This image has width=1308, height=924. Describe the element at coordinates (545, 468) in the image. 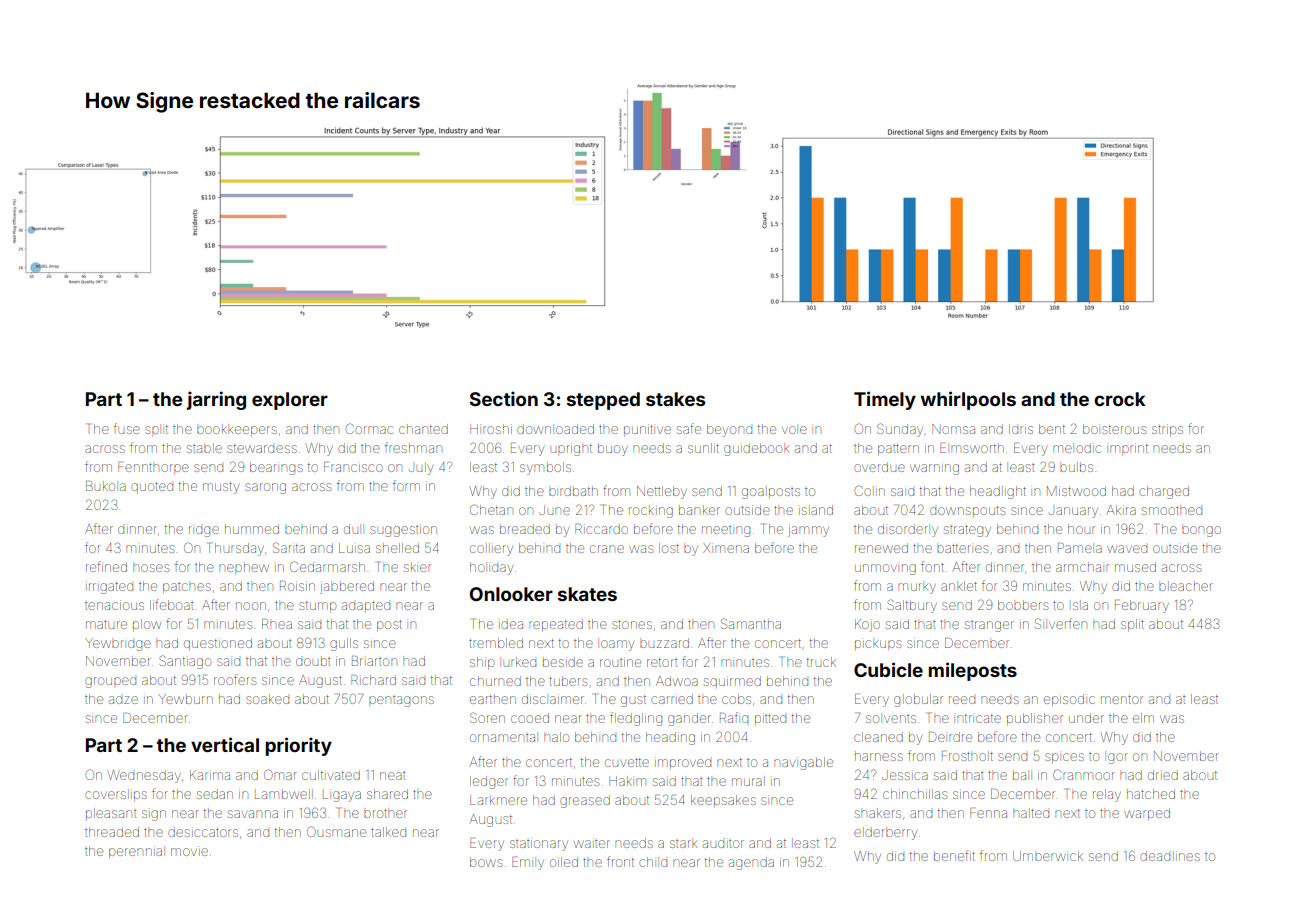

I see `symbols` at that location.
